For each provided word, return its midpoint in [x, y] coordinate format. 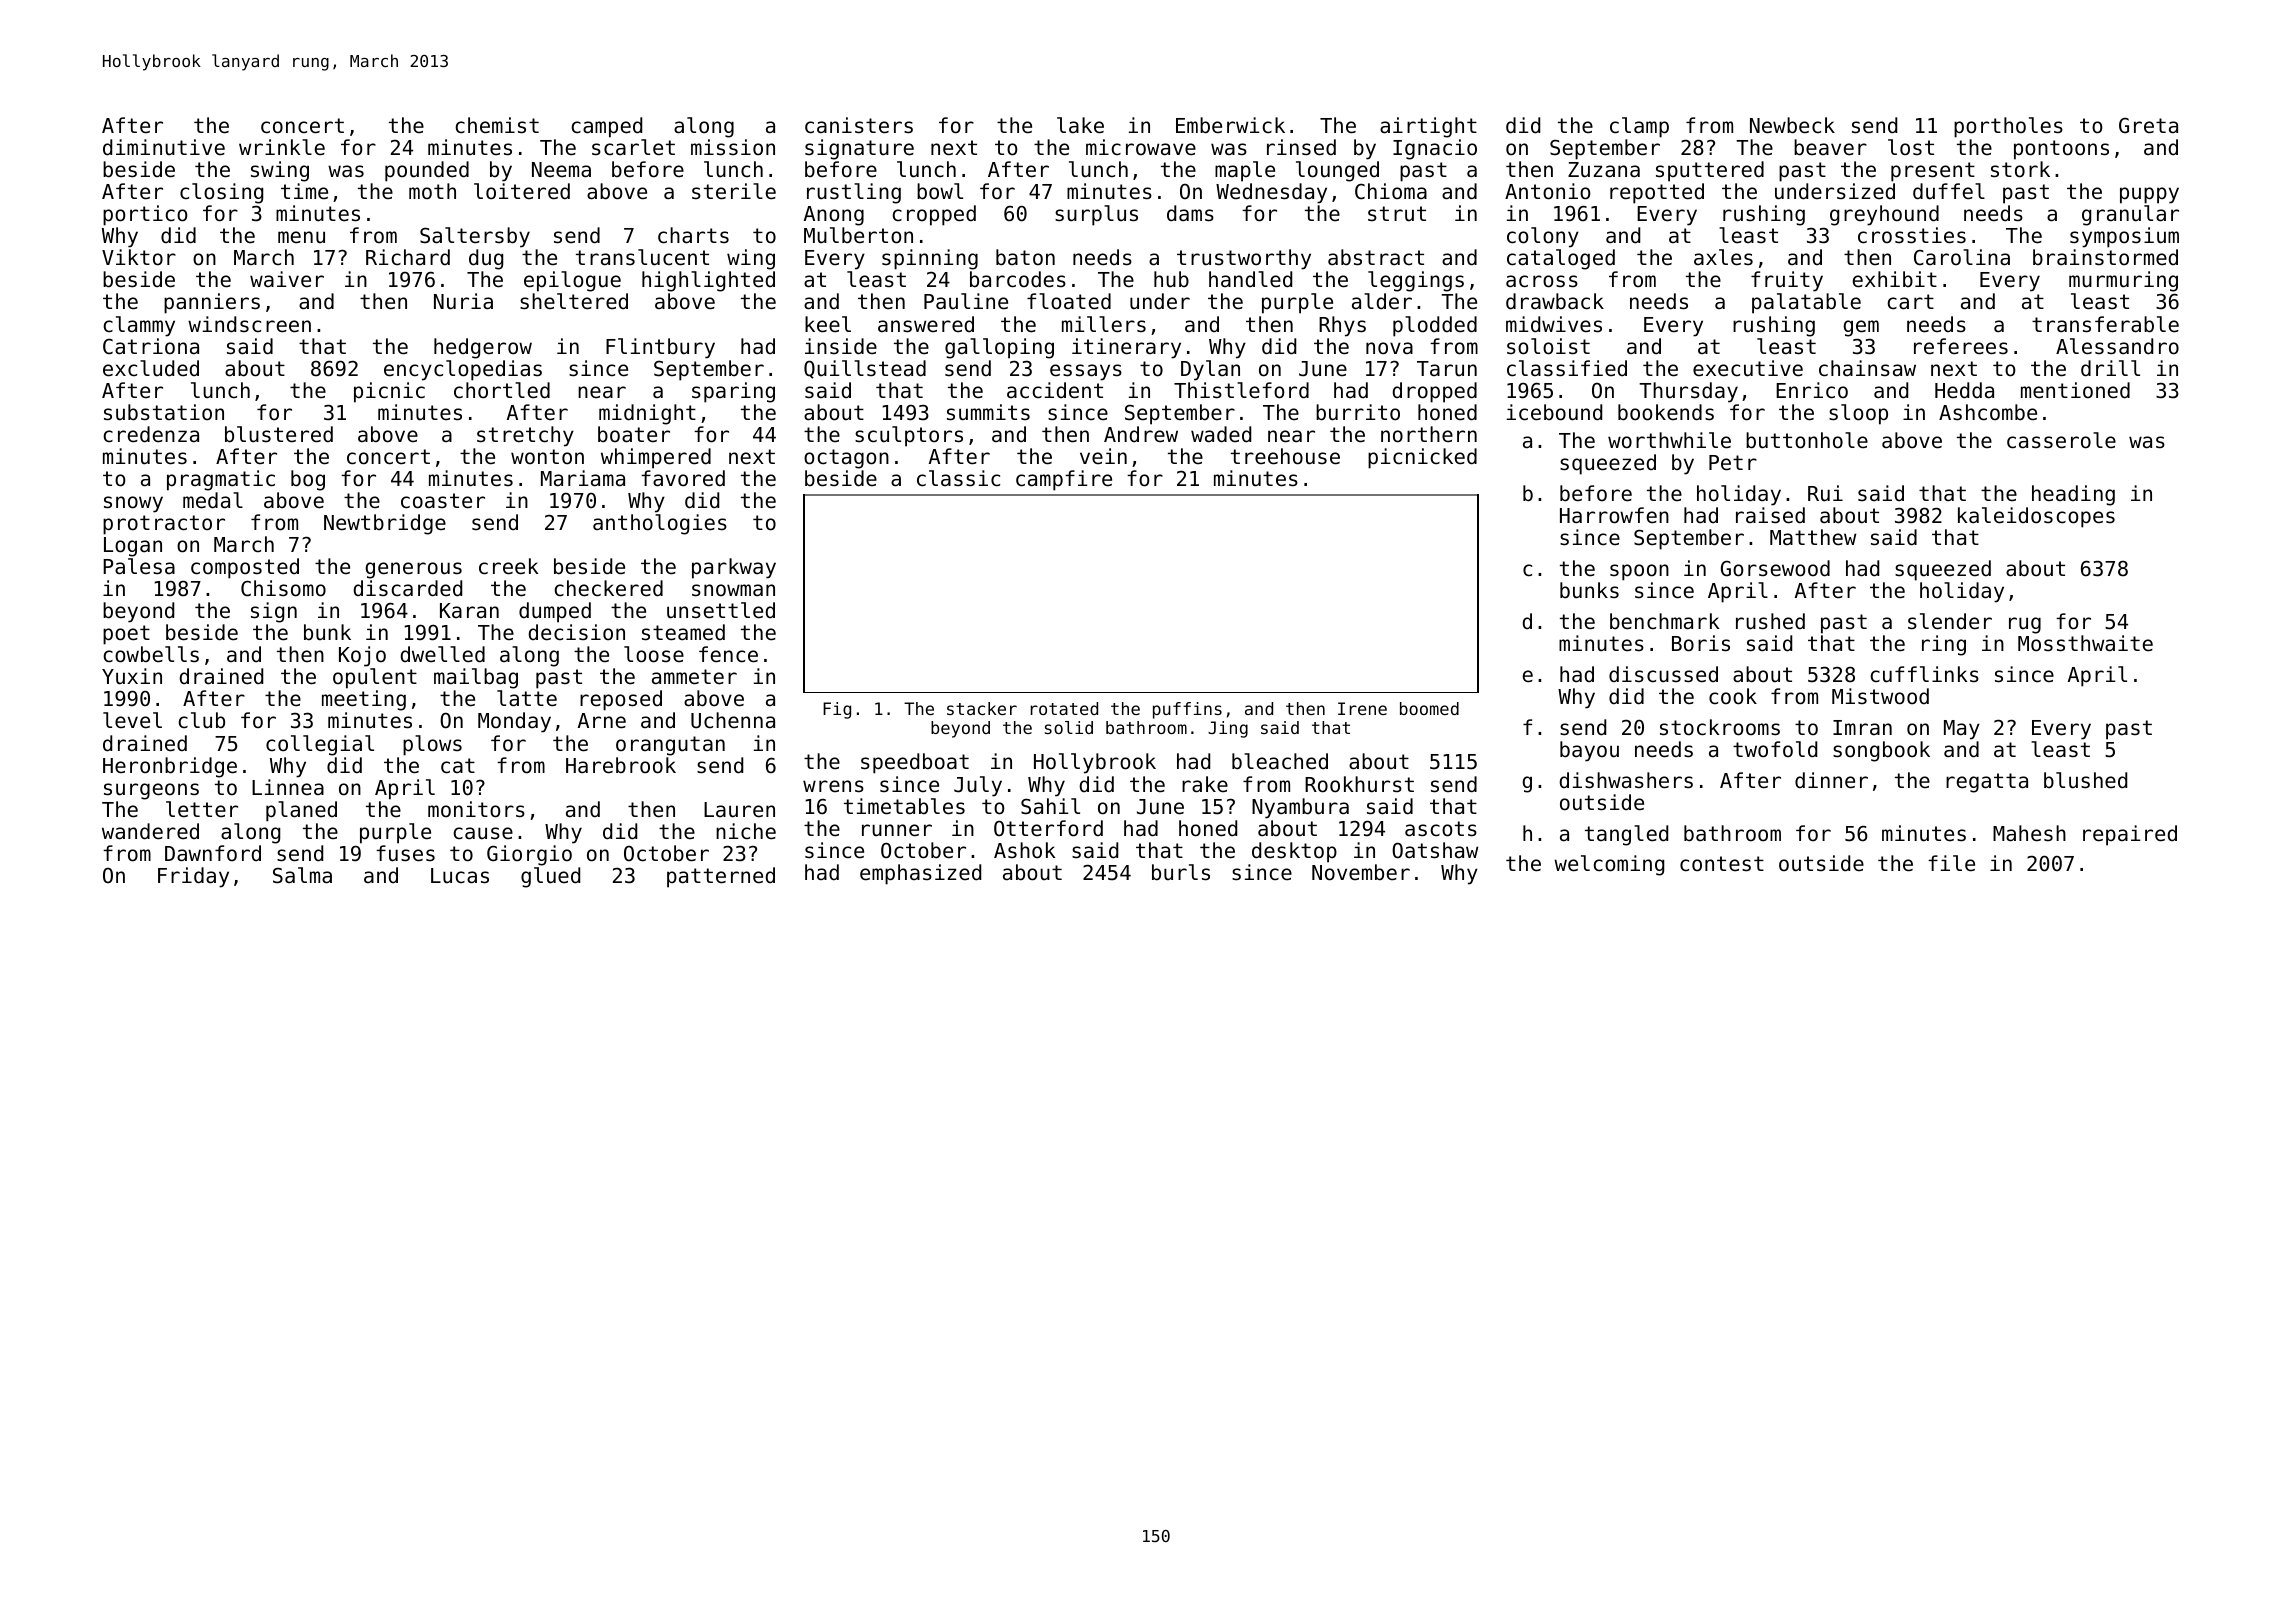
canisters [859, 125]
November [1361, 872]
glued [550, 877]
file [1951, 863]
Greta [2148, 125]
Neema [561, 170]
